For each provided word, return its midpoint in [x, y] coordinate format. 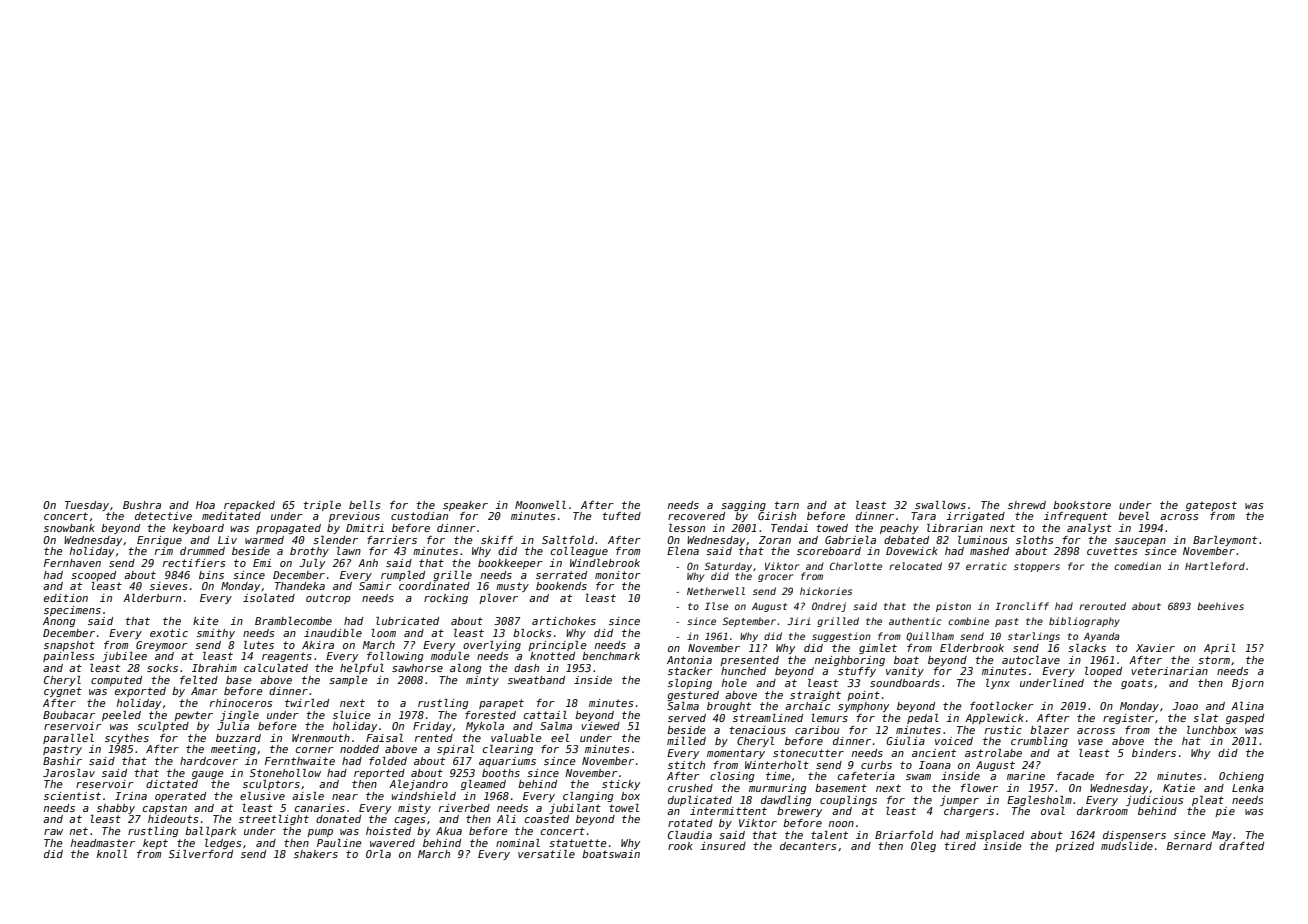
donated [338, 819]
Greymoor [162, 646]
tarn [786, 505]
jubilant [575, 809]
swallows [940, 505]
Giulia [905, 741]
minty [482, 681]
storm [1214, 660]
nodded [359, 749]
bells [364, 505]
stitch [686, 765]
